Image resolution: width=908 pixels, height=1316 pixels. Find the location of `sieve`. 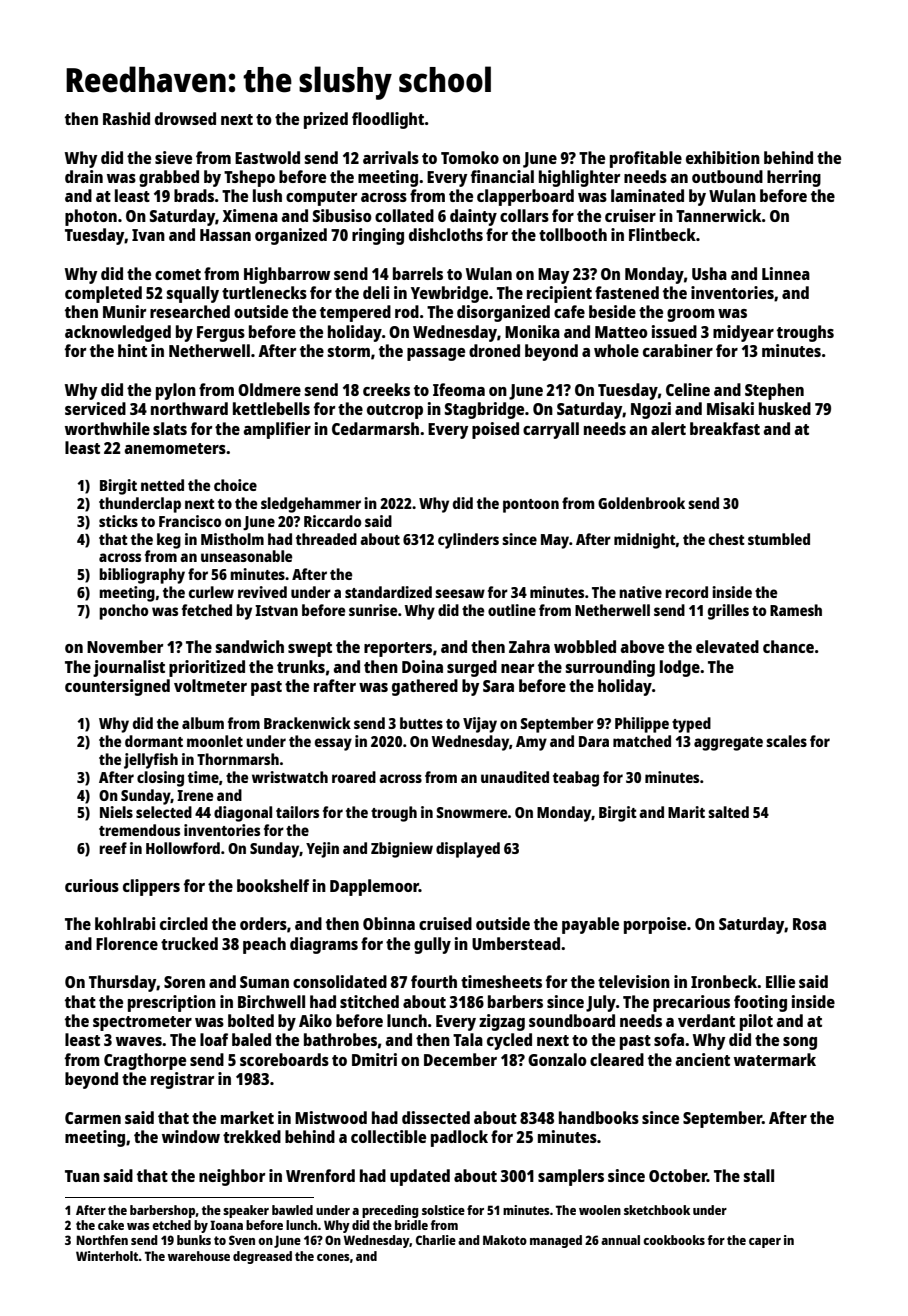

sieve is located at coordinates (173, 157).
